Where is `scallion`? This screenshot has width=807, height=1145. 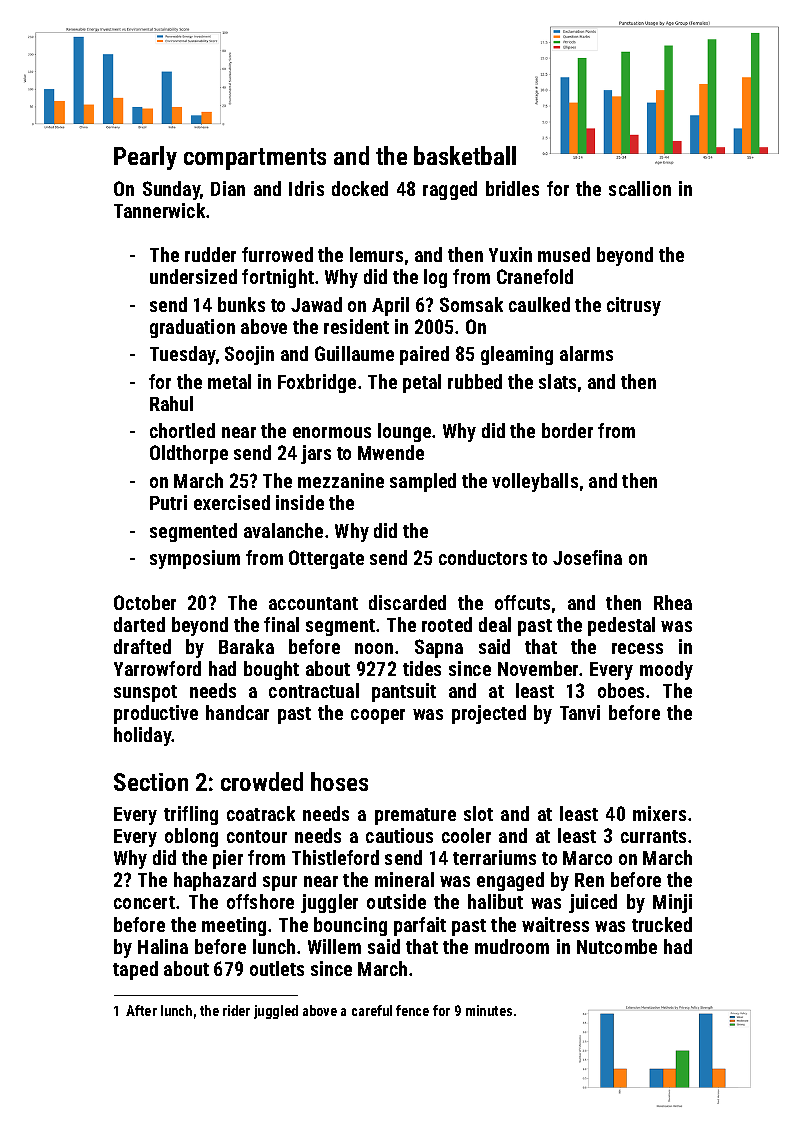
scallion is located at coordinates (640, 188).
